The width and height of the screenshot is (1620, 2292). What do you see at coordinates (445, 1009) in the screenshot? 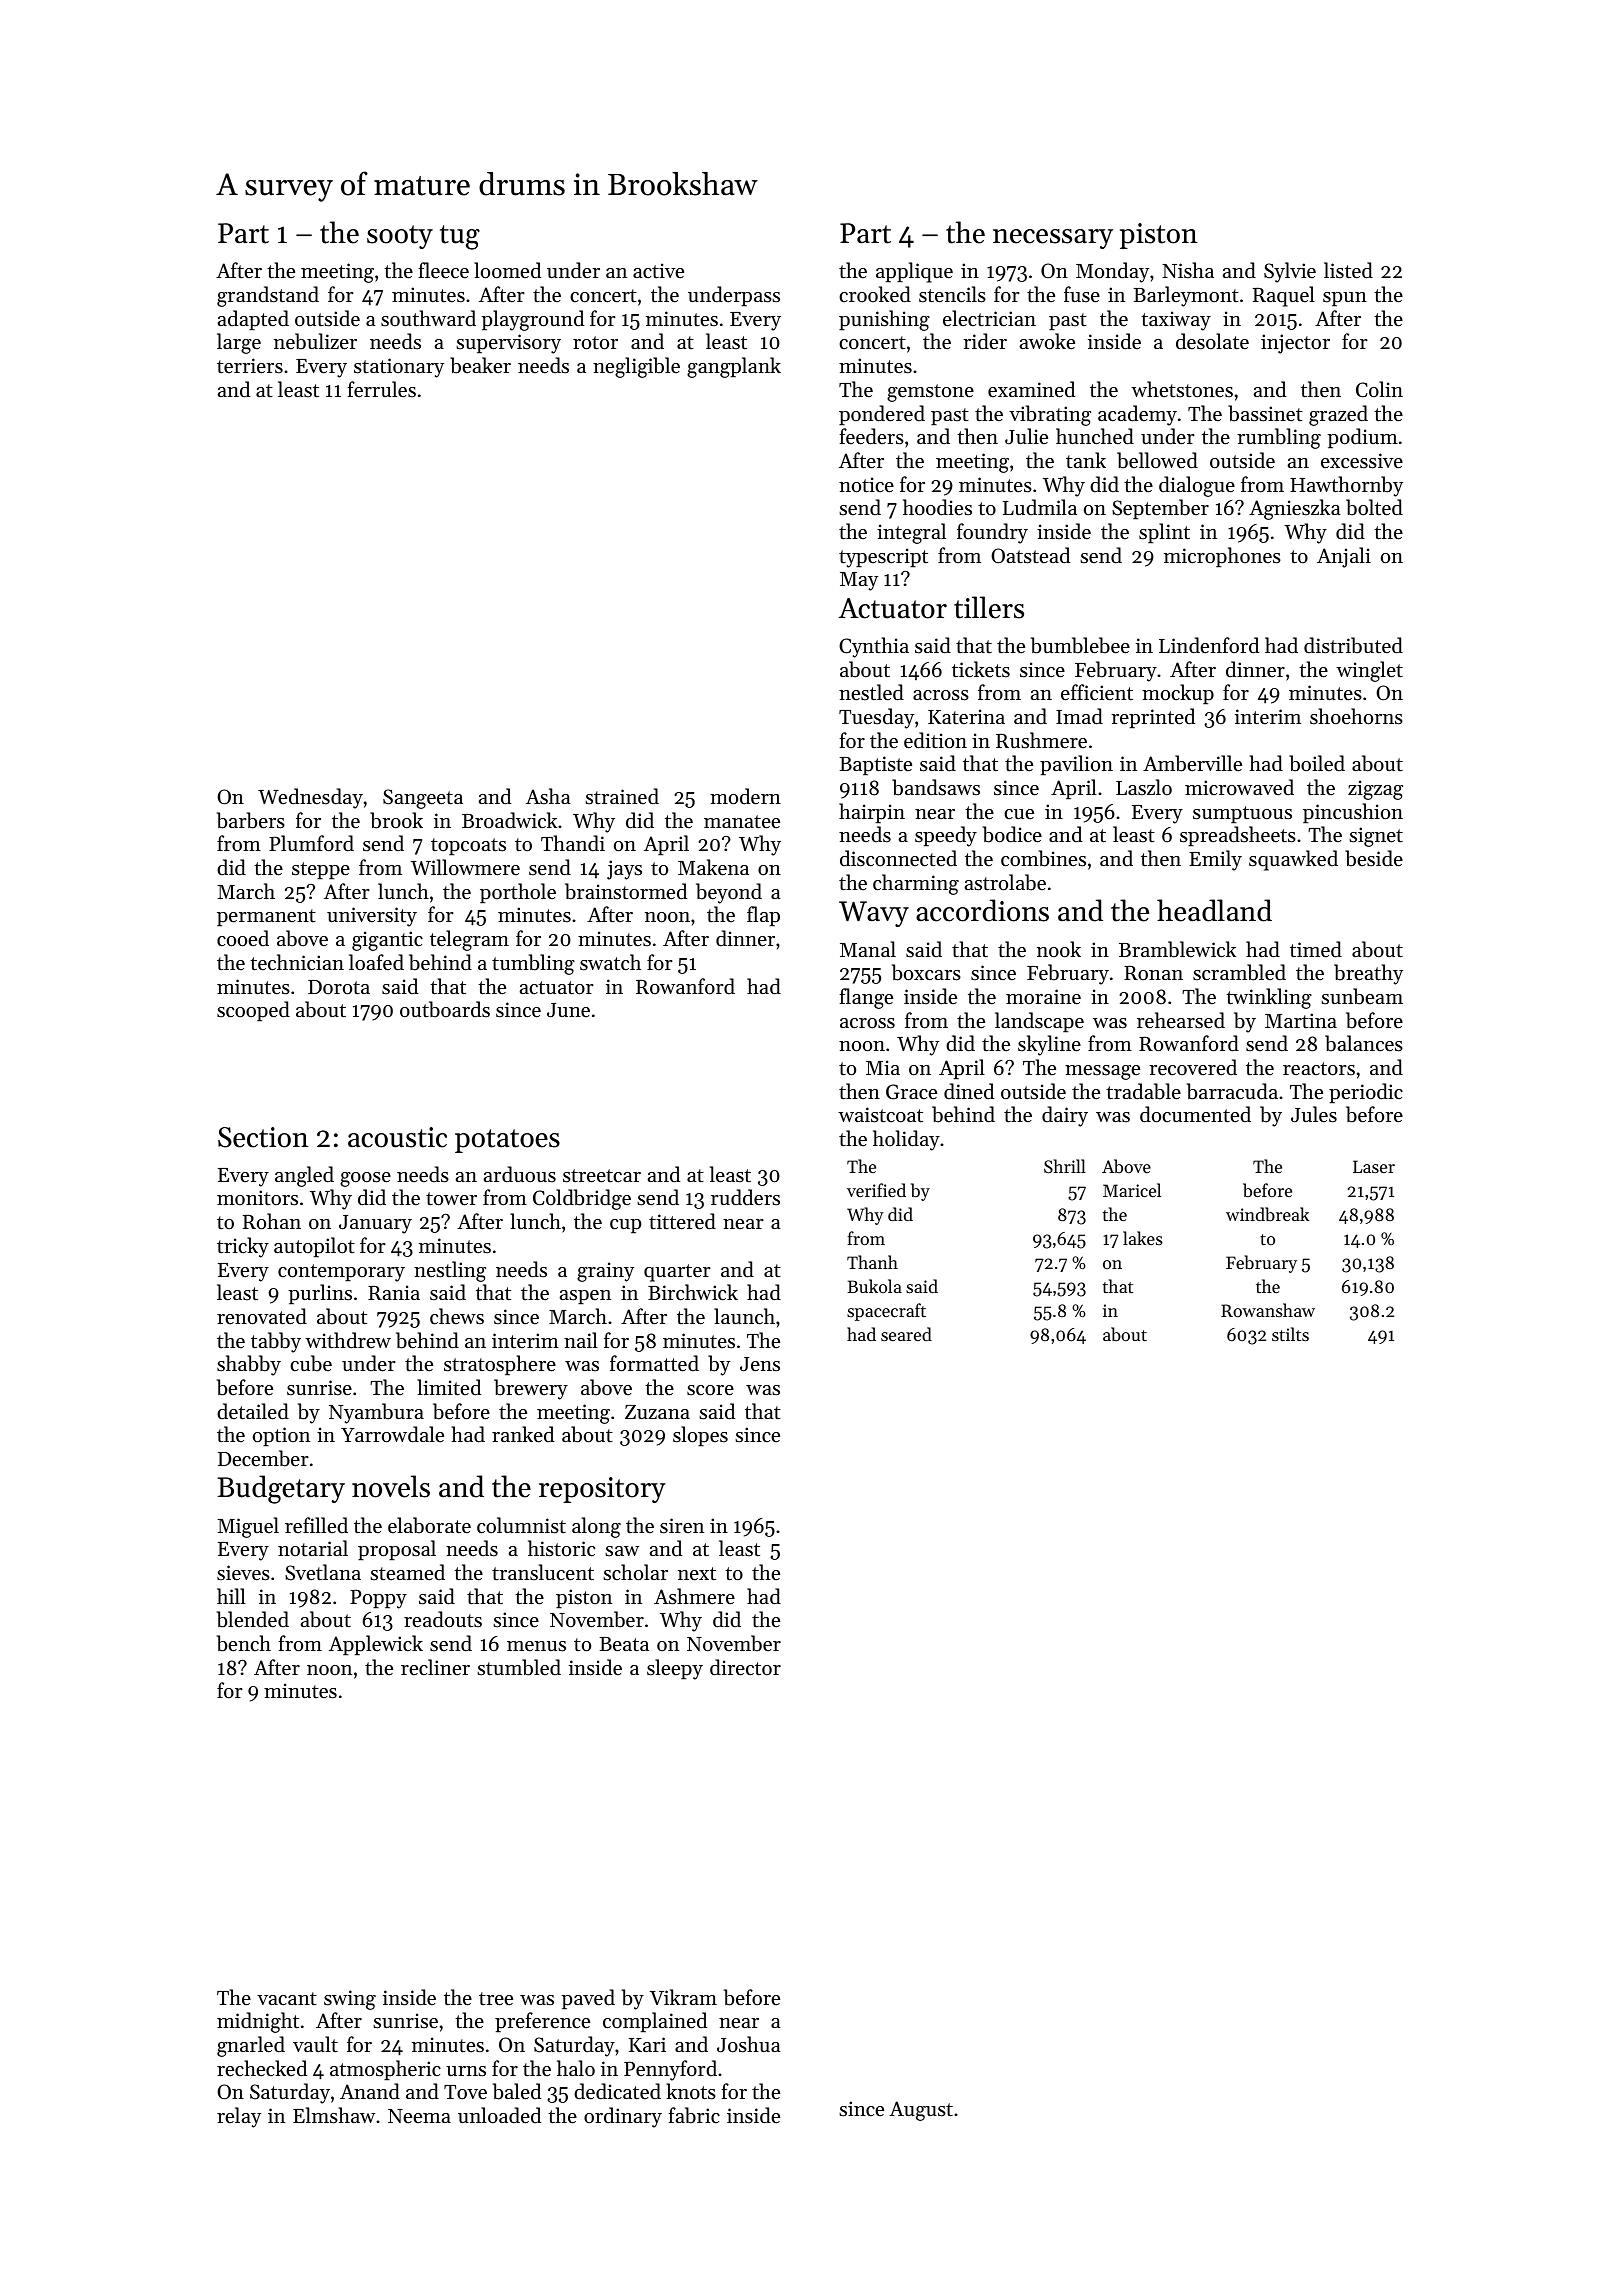
I see `outboards` at bounding box center [445, 1009].
